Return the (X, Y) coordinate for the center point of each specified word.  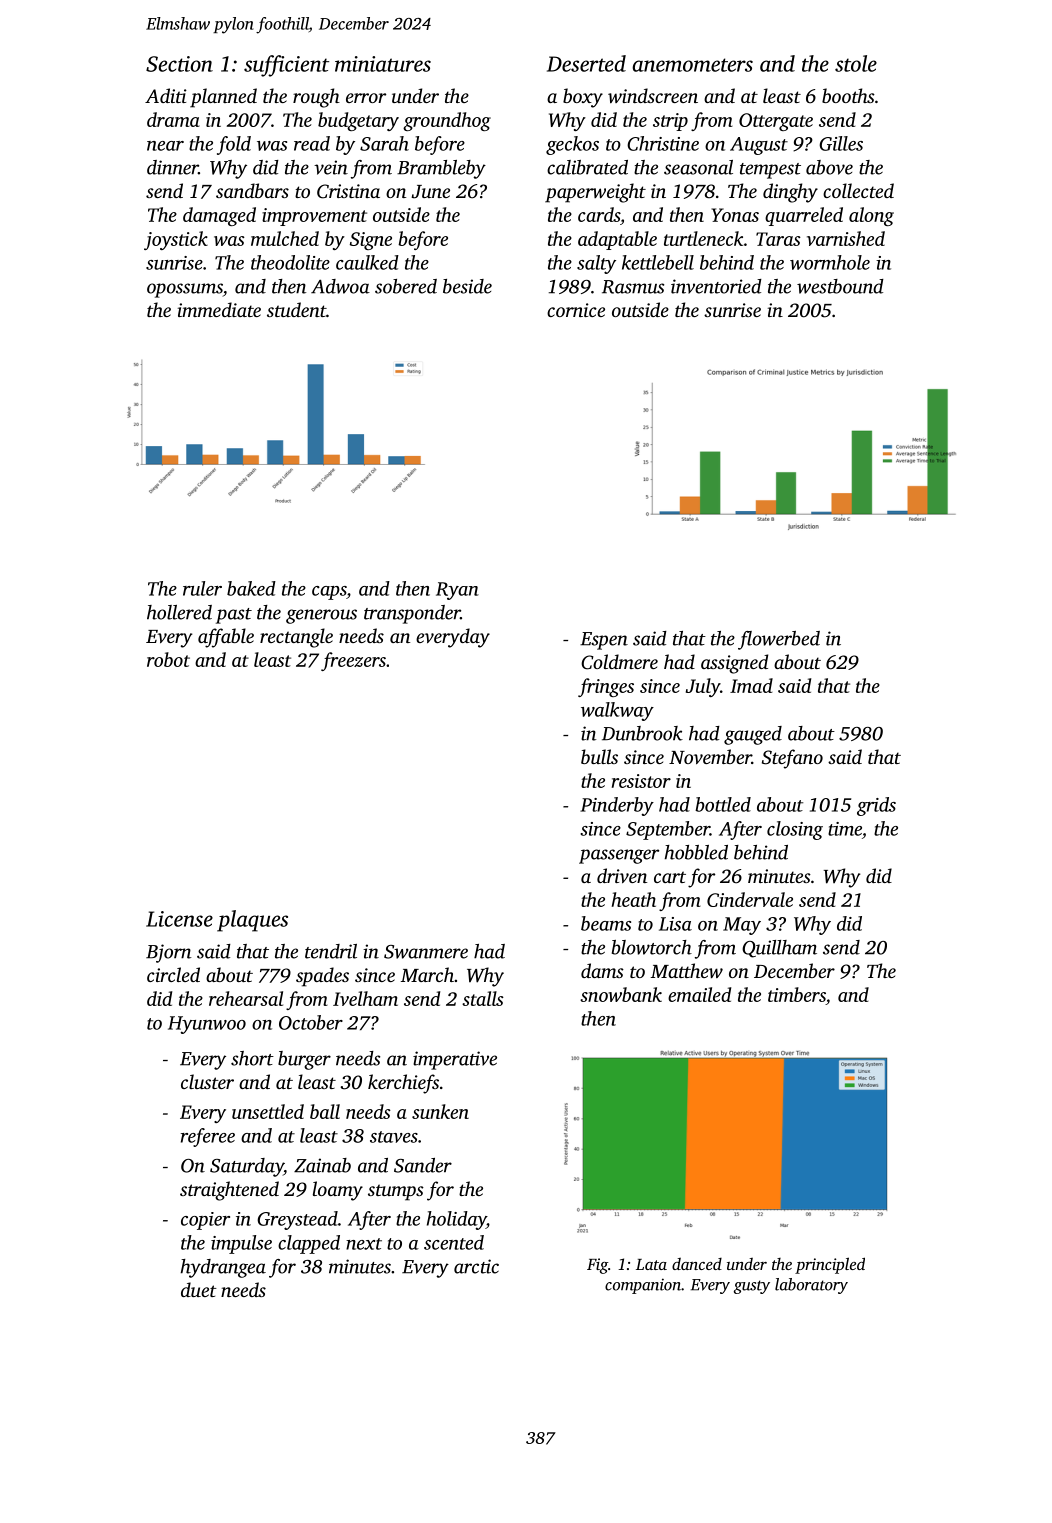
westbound (840, 286)
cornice (576, 310)
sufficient (286, 66)
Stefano (792, 759)
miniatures (383, 64)
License (179, 919)
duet (199, 1289)
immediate (219, 309)
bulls (599, 756)
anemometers (692, 65)
